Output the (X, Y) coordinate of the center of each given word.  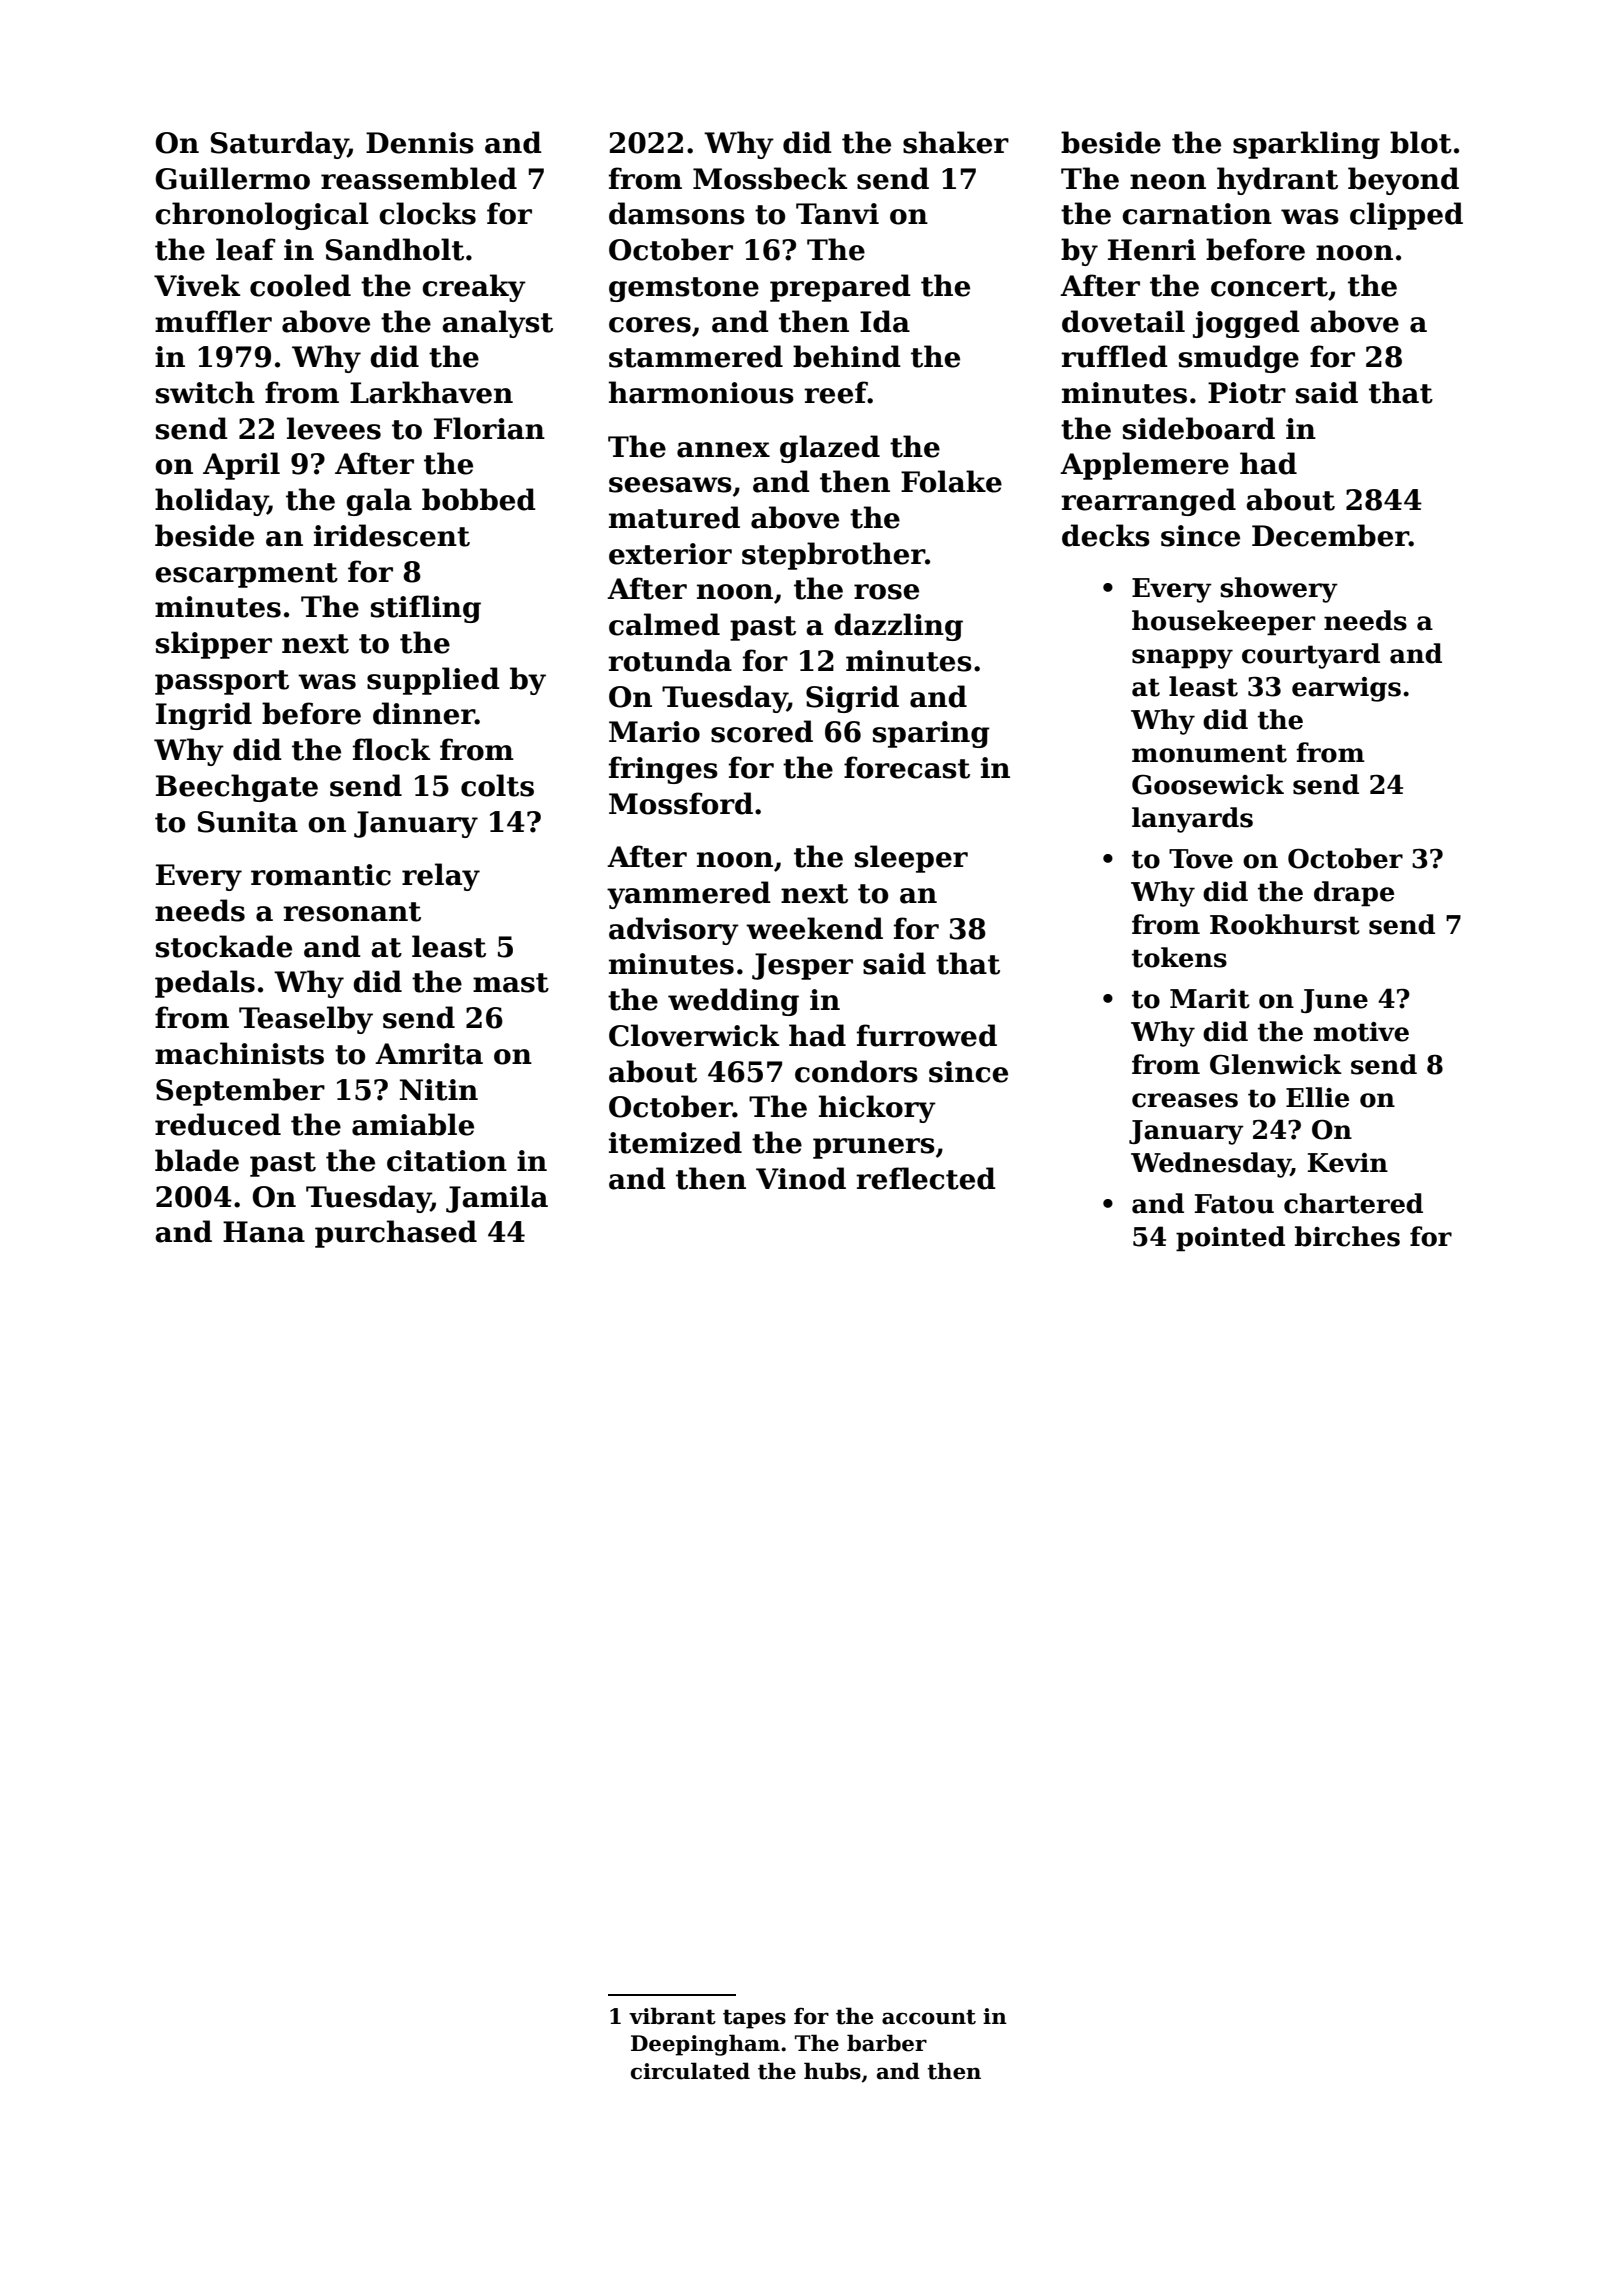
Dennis (420, 143)
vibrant (672, 2016)
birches (1347, 1236)
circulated (690, 2071)
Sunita (248, 822)
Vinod (801, 1178)
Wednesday (1211, 1165)
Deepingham (705, 2045)
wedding (733, 1002)
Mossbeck (770, 178)
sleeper (911, 859)
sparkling (1306, 145)
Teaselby (306, 1020)
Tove (1201, 859)
